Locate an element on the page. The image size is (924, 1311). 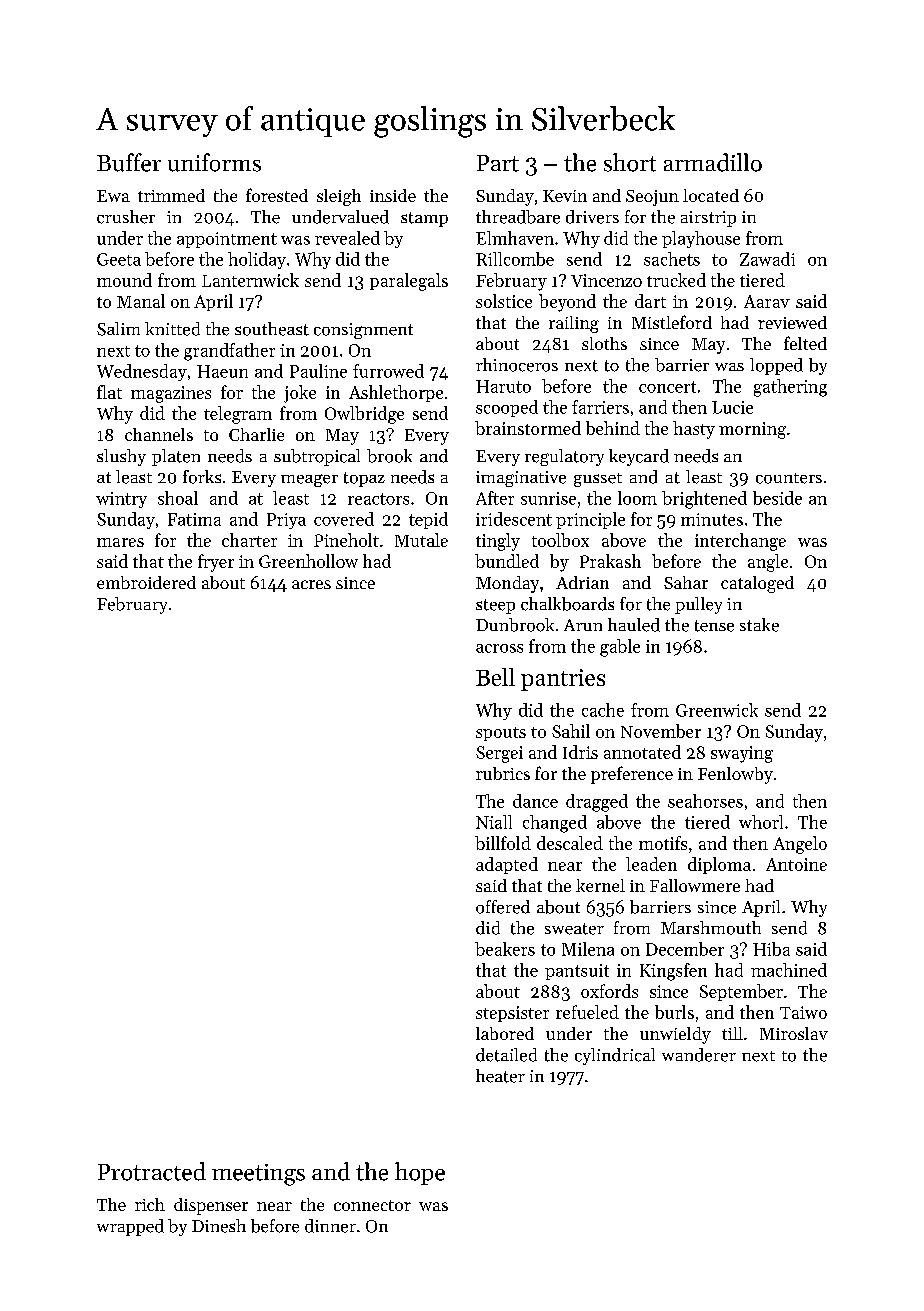
rubrics is located at coordinates (503, 773).
